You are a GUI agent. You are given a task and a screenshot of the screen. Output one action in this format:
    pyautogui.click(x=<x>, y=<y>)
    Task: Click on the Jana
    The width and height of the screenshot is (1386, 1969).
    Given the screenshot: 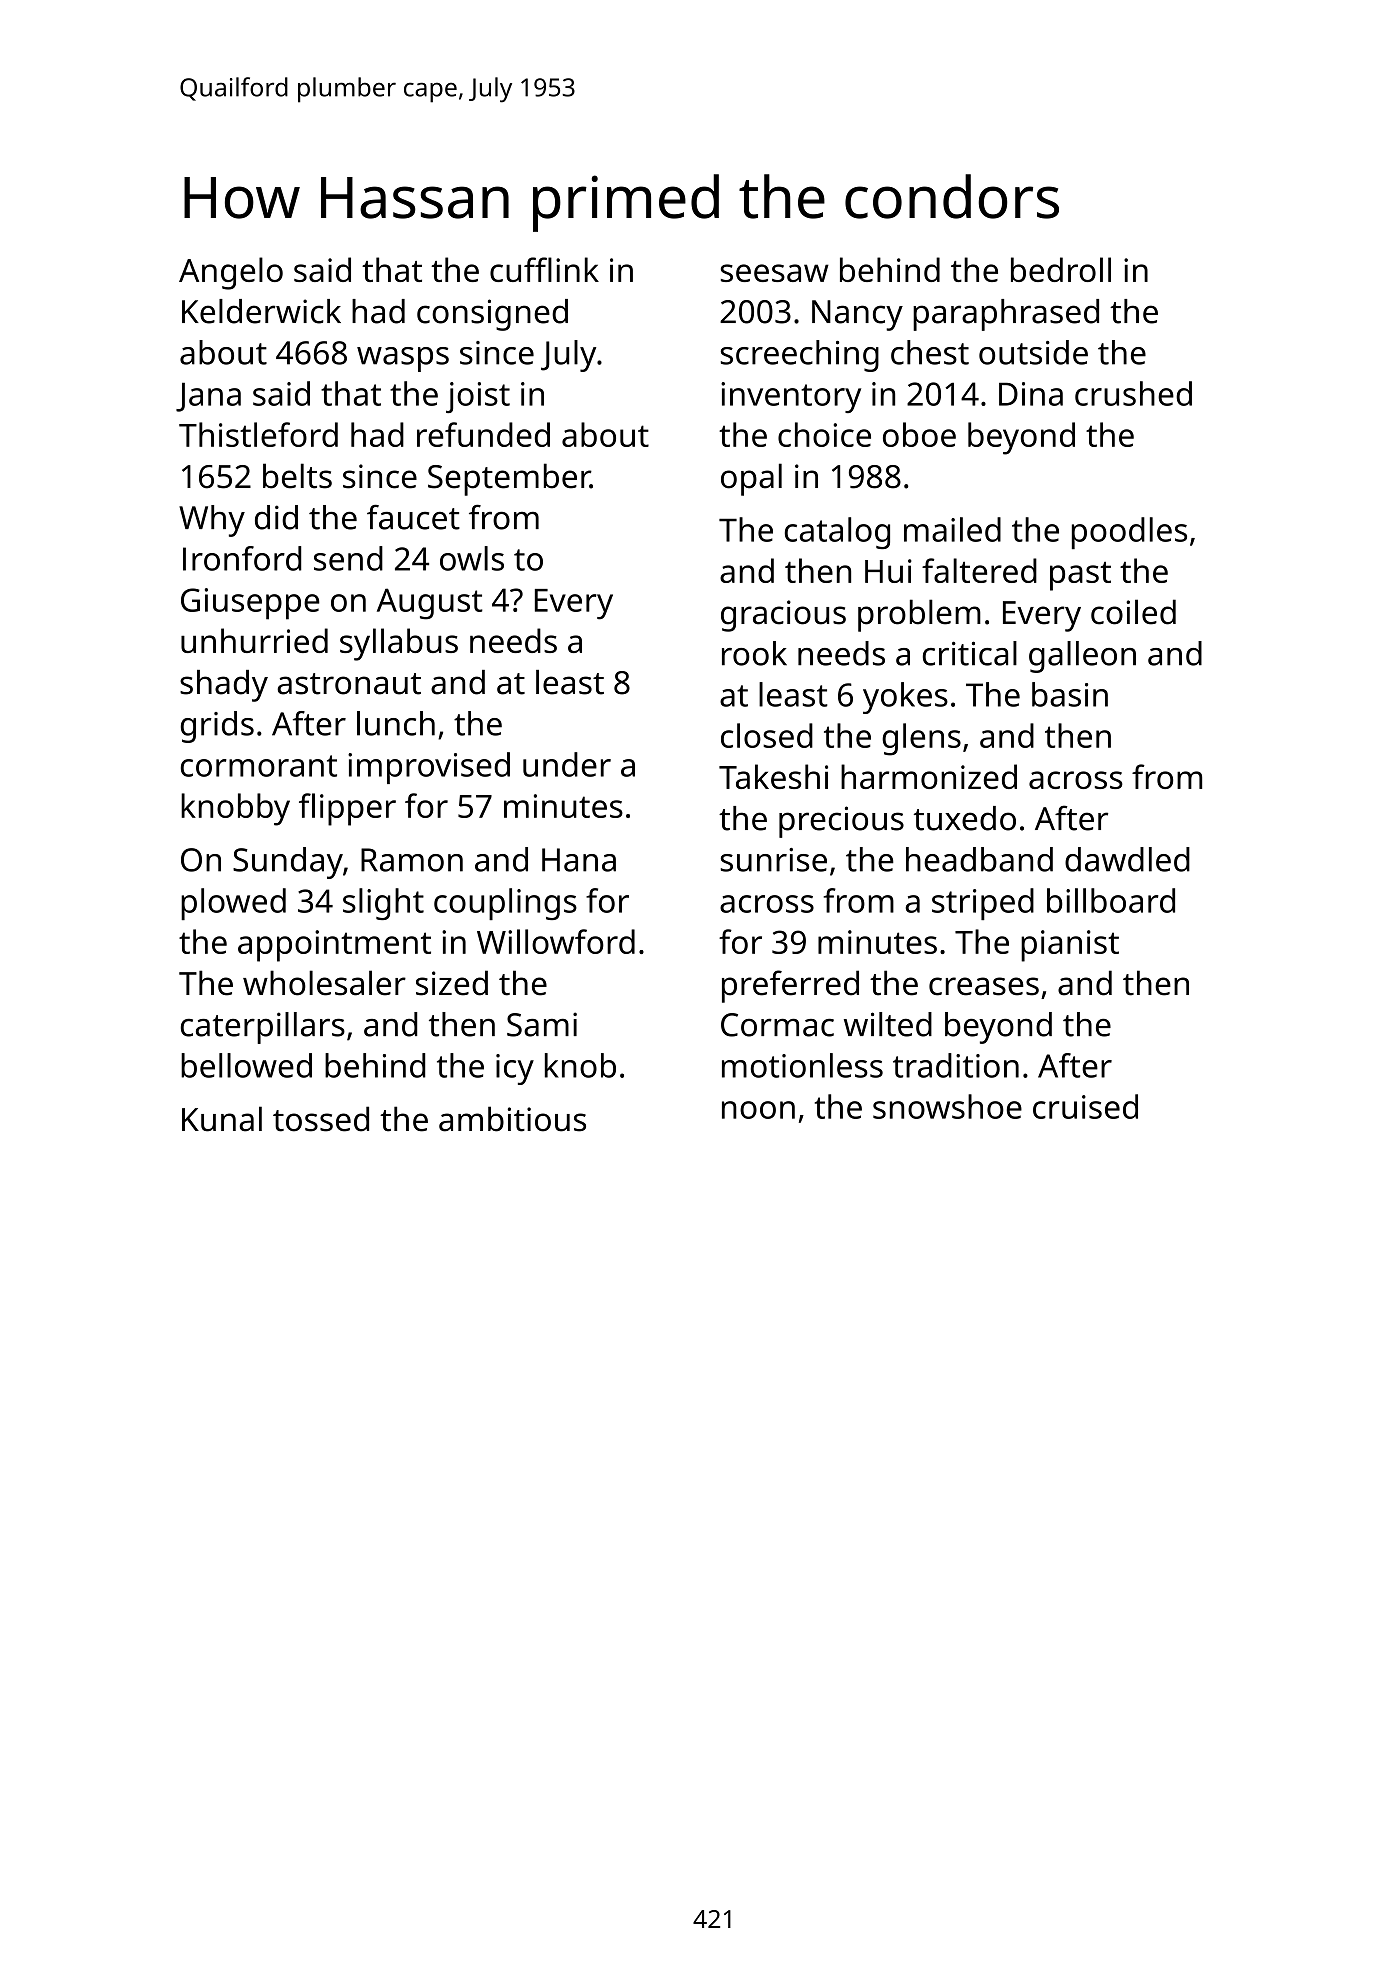 What is the action you would take?
    pyautogui.click(x=208, y=397)
